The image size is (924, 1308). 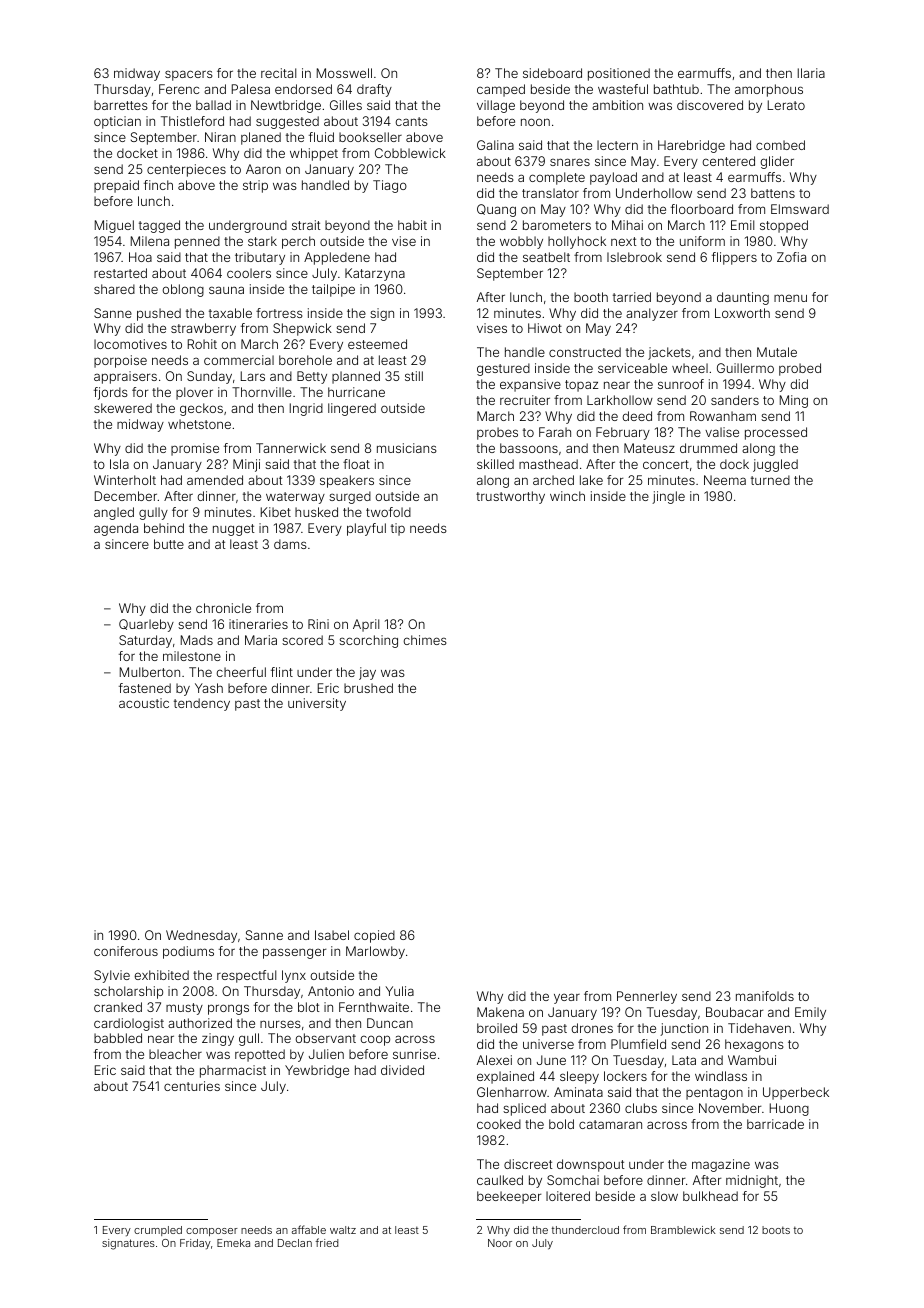 I want to click on manifolds, so click(x=765, y=996).
